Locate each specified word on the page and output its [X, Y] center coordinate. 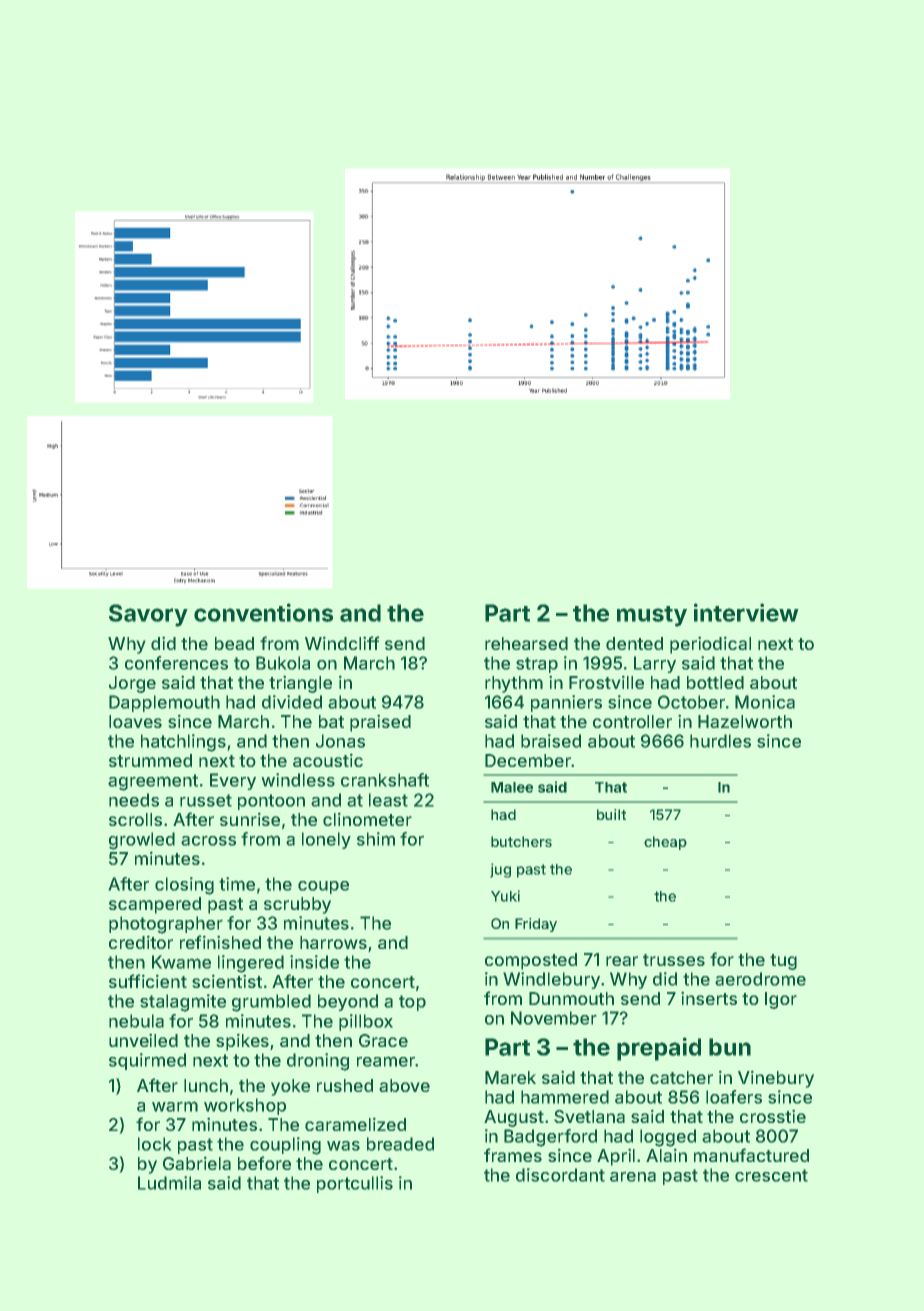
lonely [326, 840]
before [264, 1163]
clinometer [367, 819]
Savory [148, 615]
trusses [674, 960]
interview [746, 612]
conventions [263, 612]
